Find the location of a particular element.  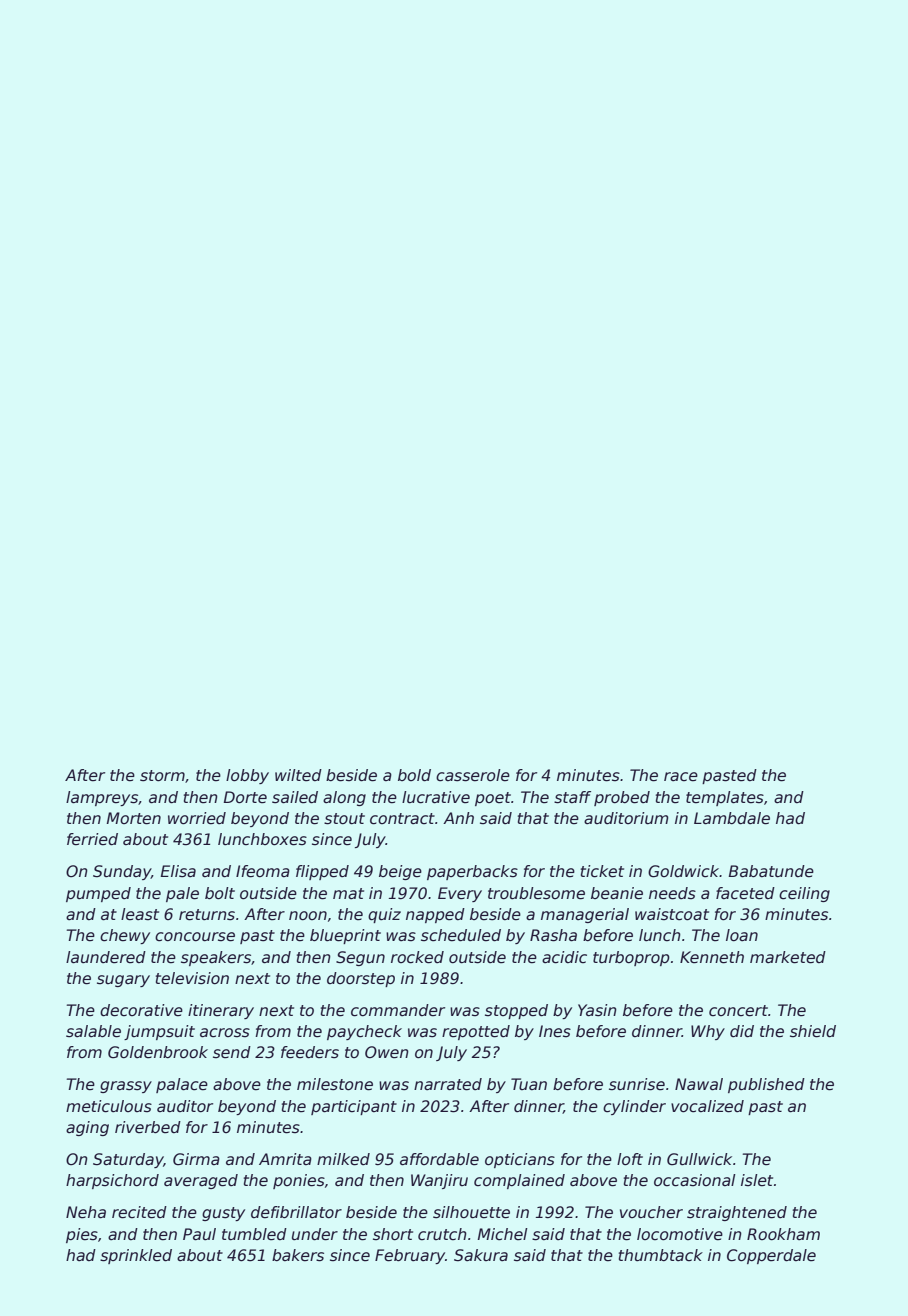

Why is located at coordinates (708, 1032).
